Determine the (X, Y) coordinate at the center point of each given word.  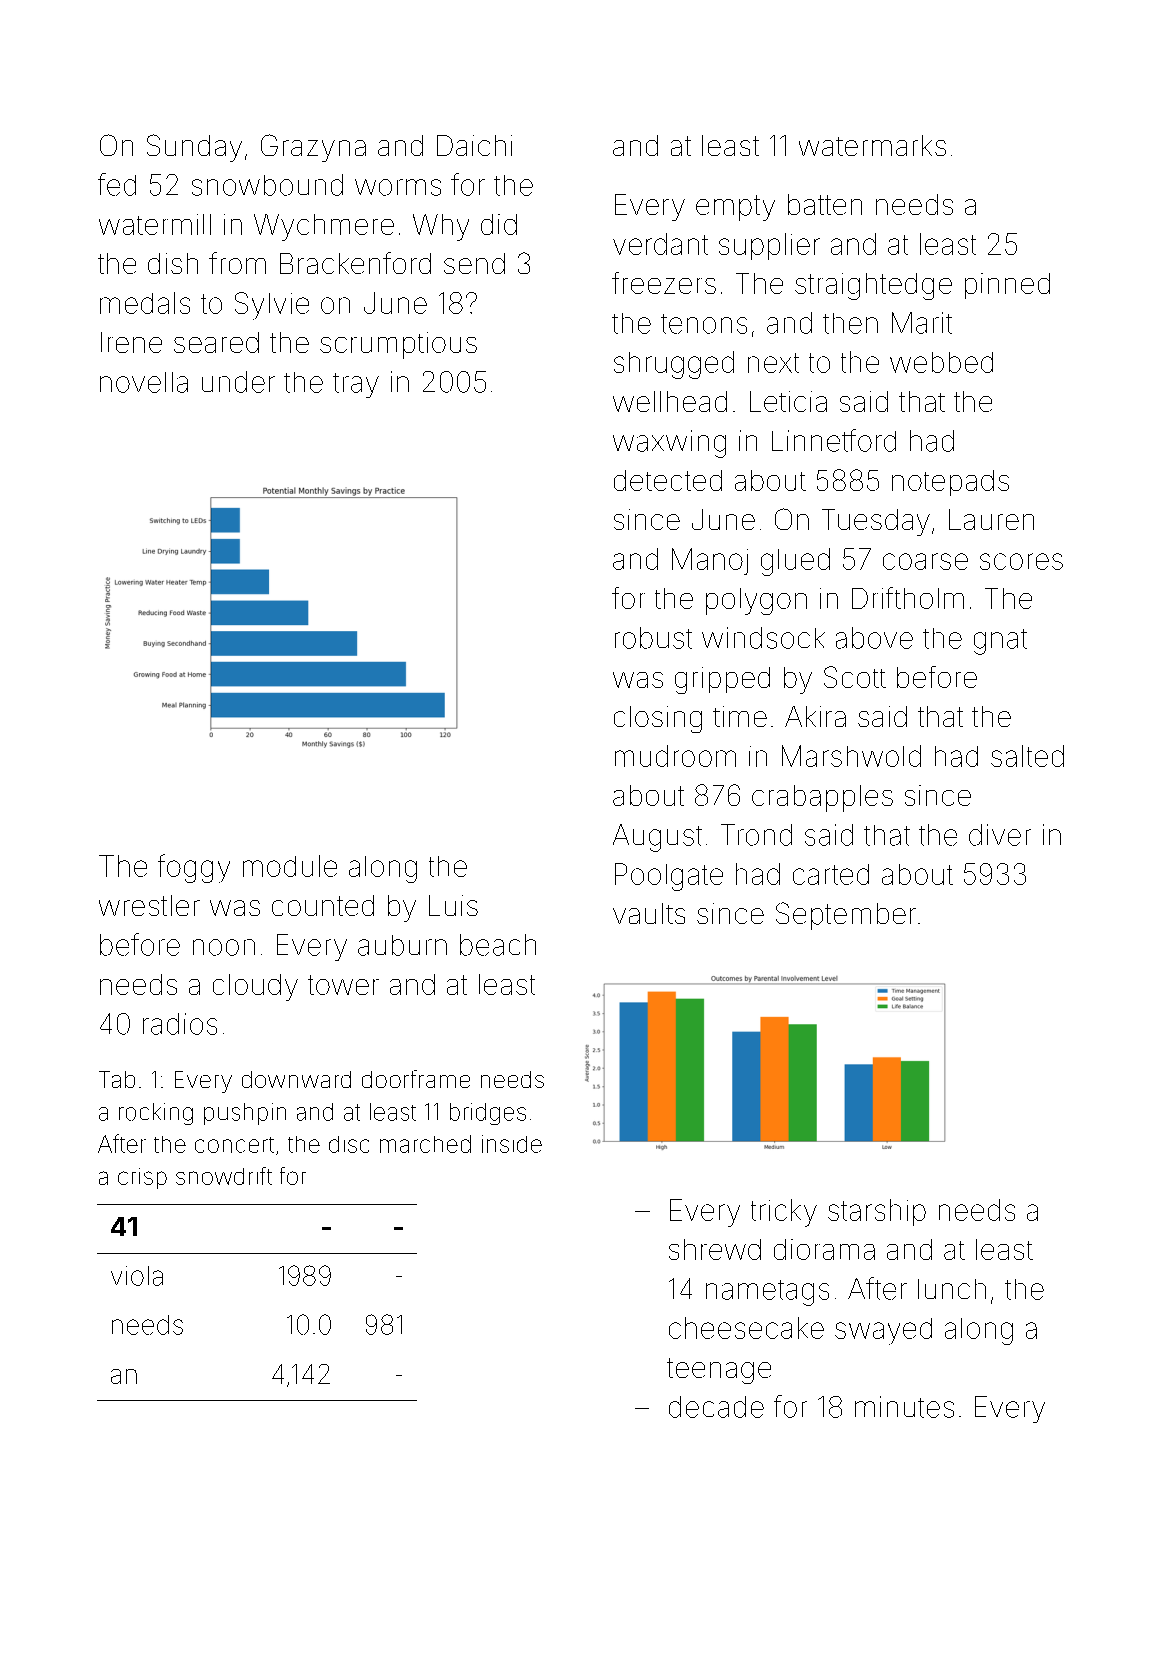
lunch (952, 1289)
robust (653, 638)
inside (512, 1144)
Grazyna (313, 148)
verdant (660, 244)
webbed (941, 362)
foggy (194, 868)
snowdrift (224, 1176)
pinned (1007, 286)
